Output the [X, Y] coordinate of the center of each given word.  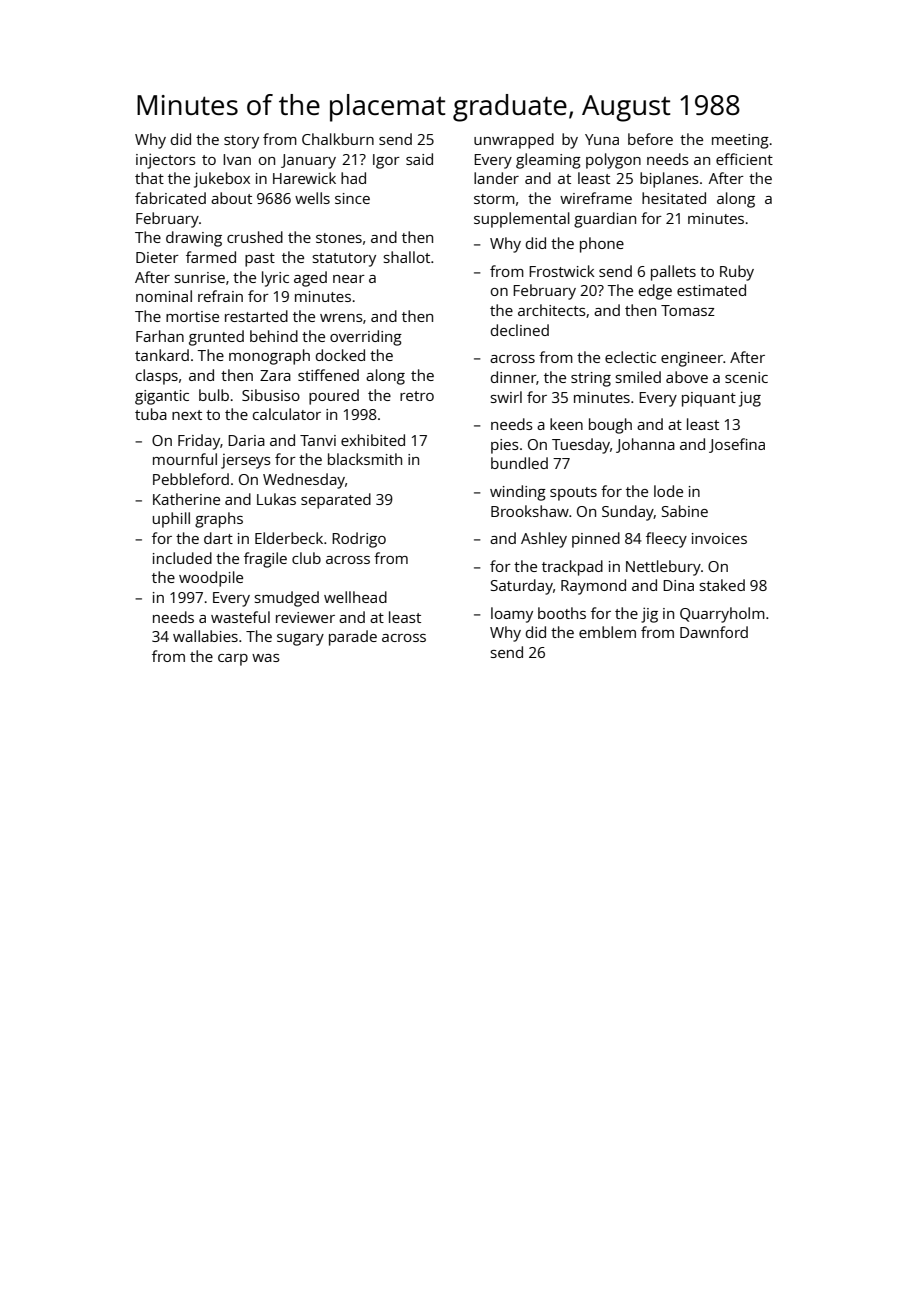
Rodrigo [359, 540]
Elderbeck [289, 538]
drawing [194, 239]
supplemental [522, 220]
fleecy [666, 540]
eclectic [630, 357]
